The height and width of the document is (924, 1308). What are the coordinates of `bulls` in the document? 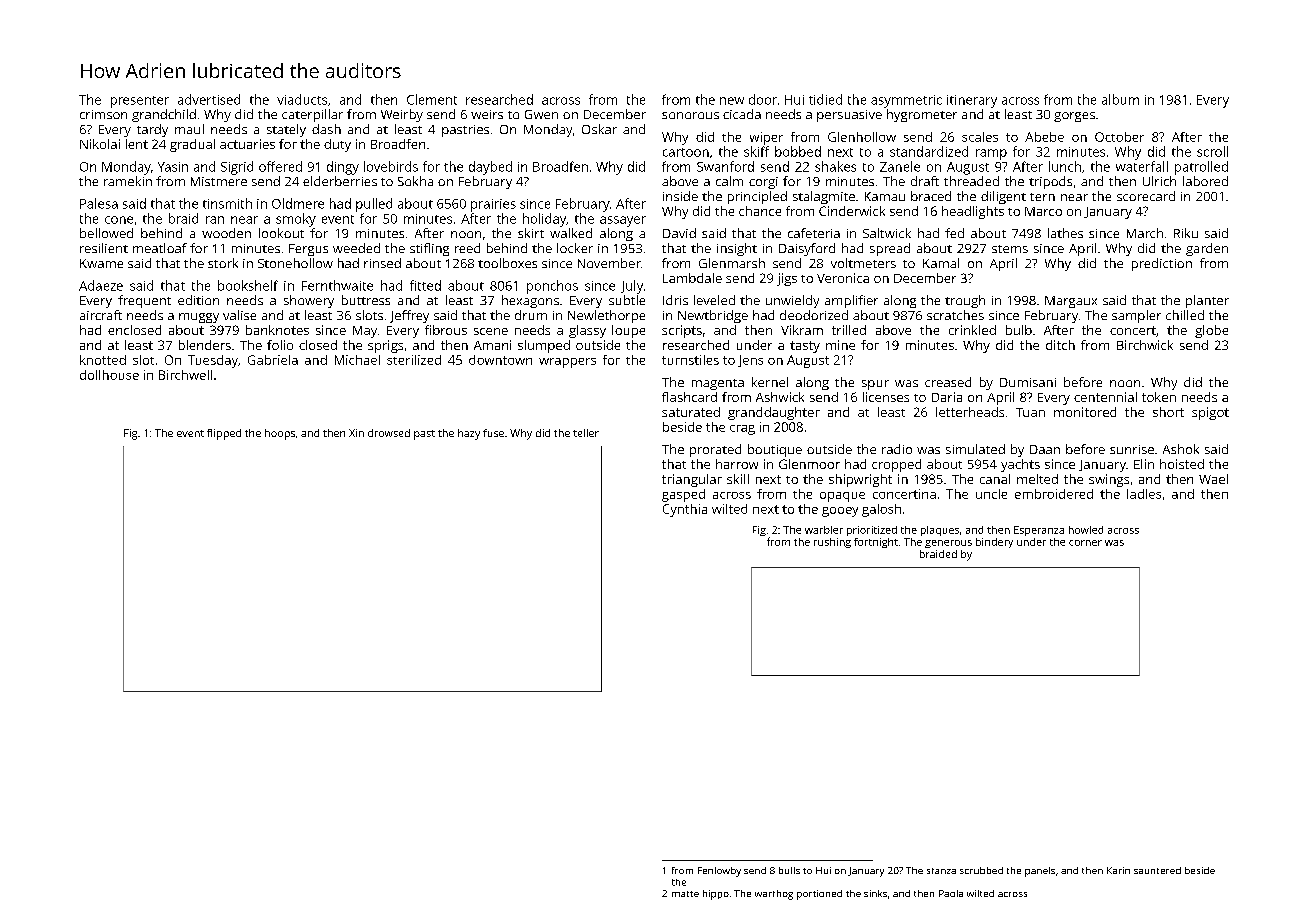 It's located at (789, 870).
